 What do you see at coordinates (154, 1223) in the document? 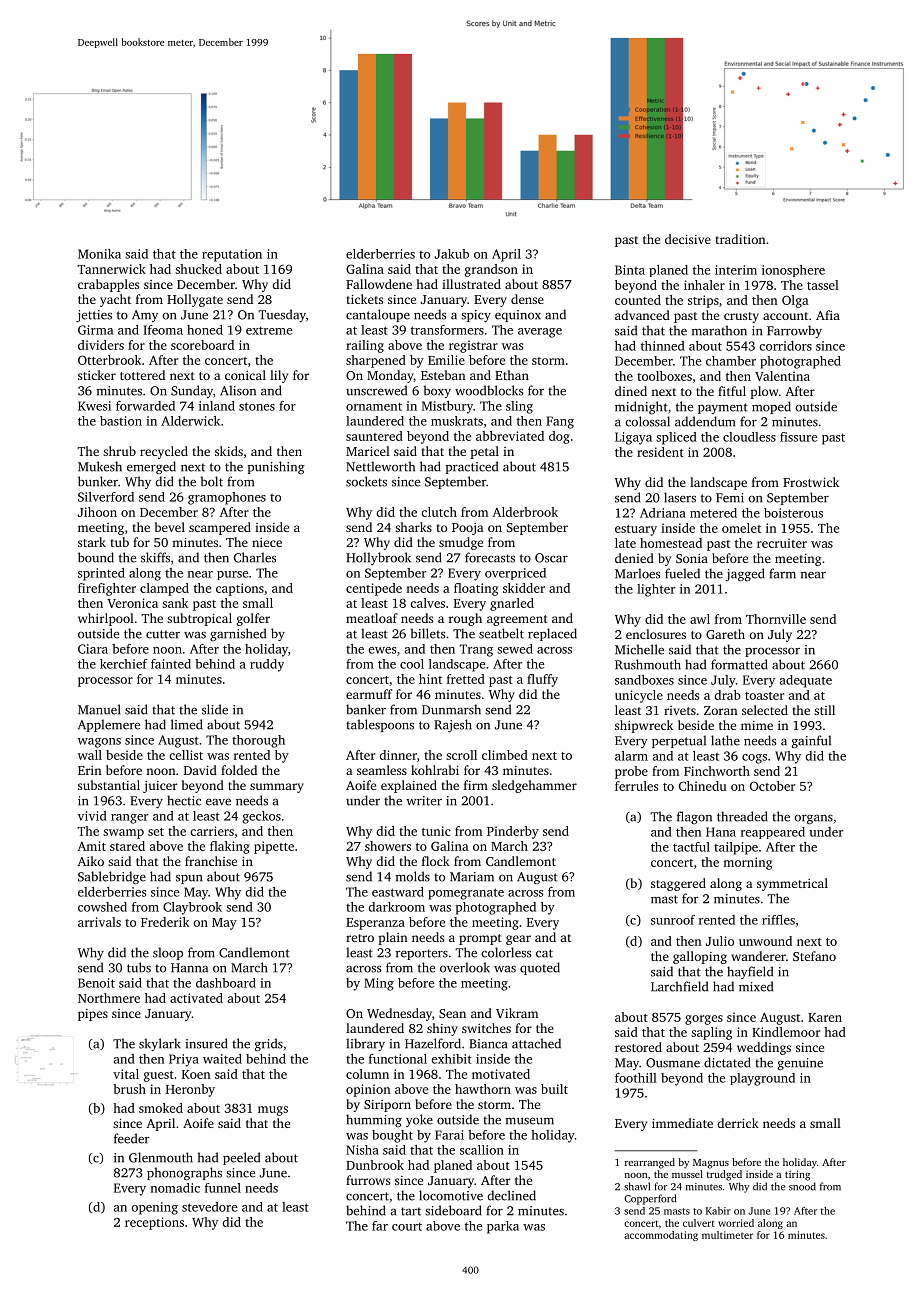
I see `receptions` at bounding box center [154, 1223].
